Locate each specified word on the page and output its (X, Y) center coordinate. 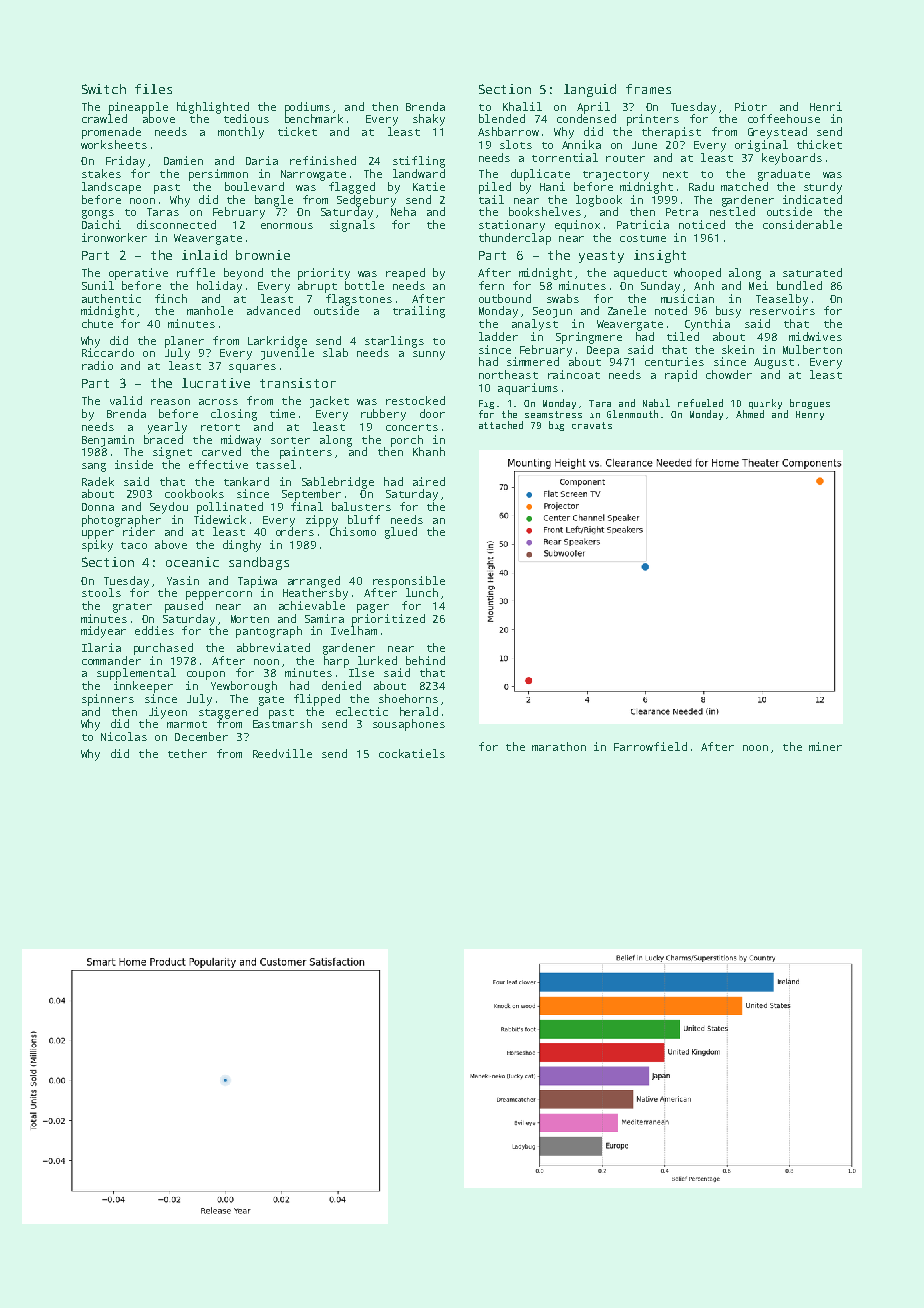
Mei (758, 285)
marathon (559, 746)
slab (335, 352)
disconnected (176, 224)
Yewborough (244, 687)
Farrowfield (650, 746)
